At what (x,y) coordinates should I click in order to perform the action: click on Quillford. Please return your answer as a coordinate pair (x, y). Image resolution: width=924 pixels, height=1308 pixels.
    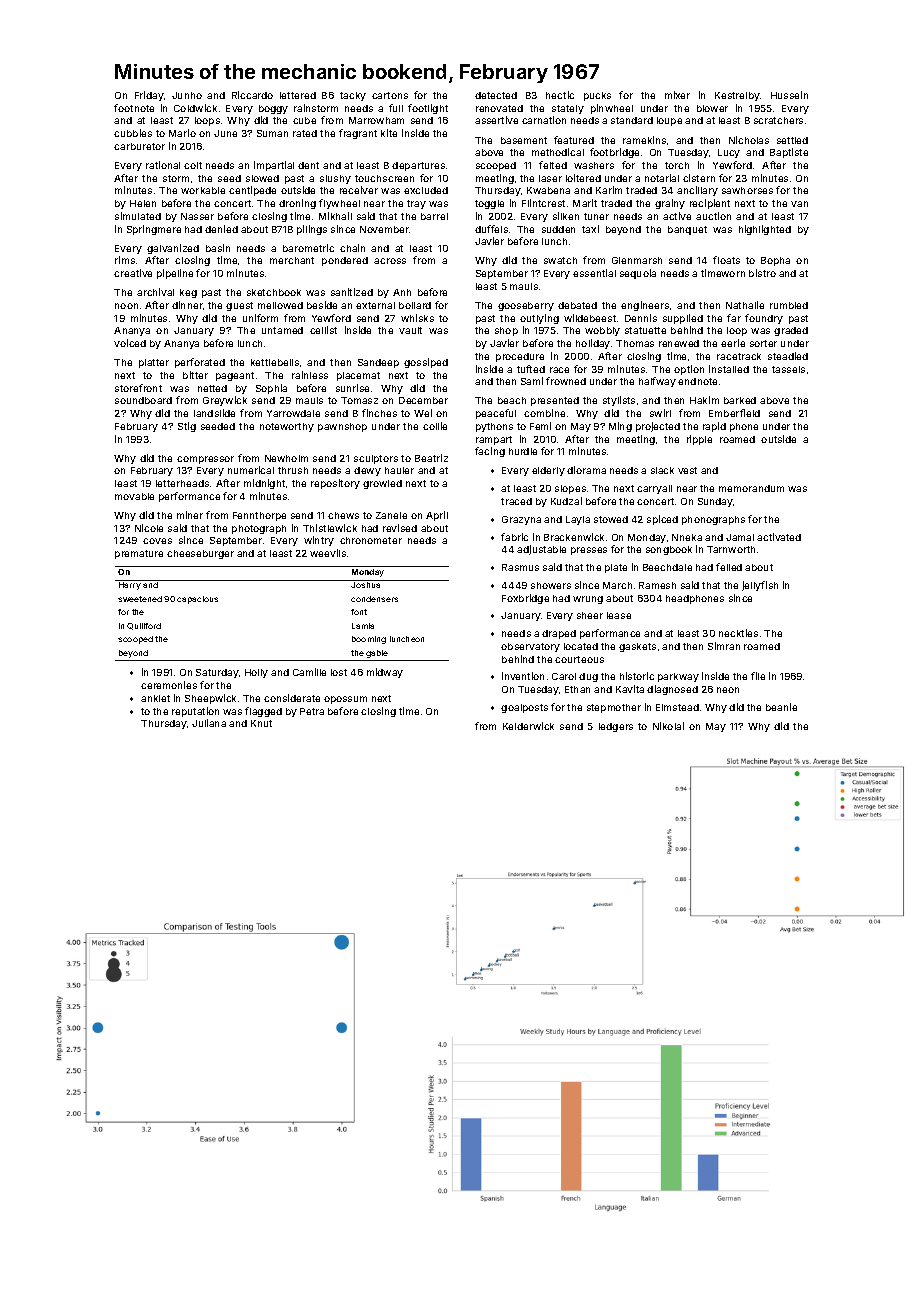
    Looking at the image, I should click on (144, 626).
